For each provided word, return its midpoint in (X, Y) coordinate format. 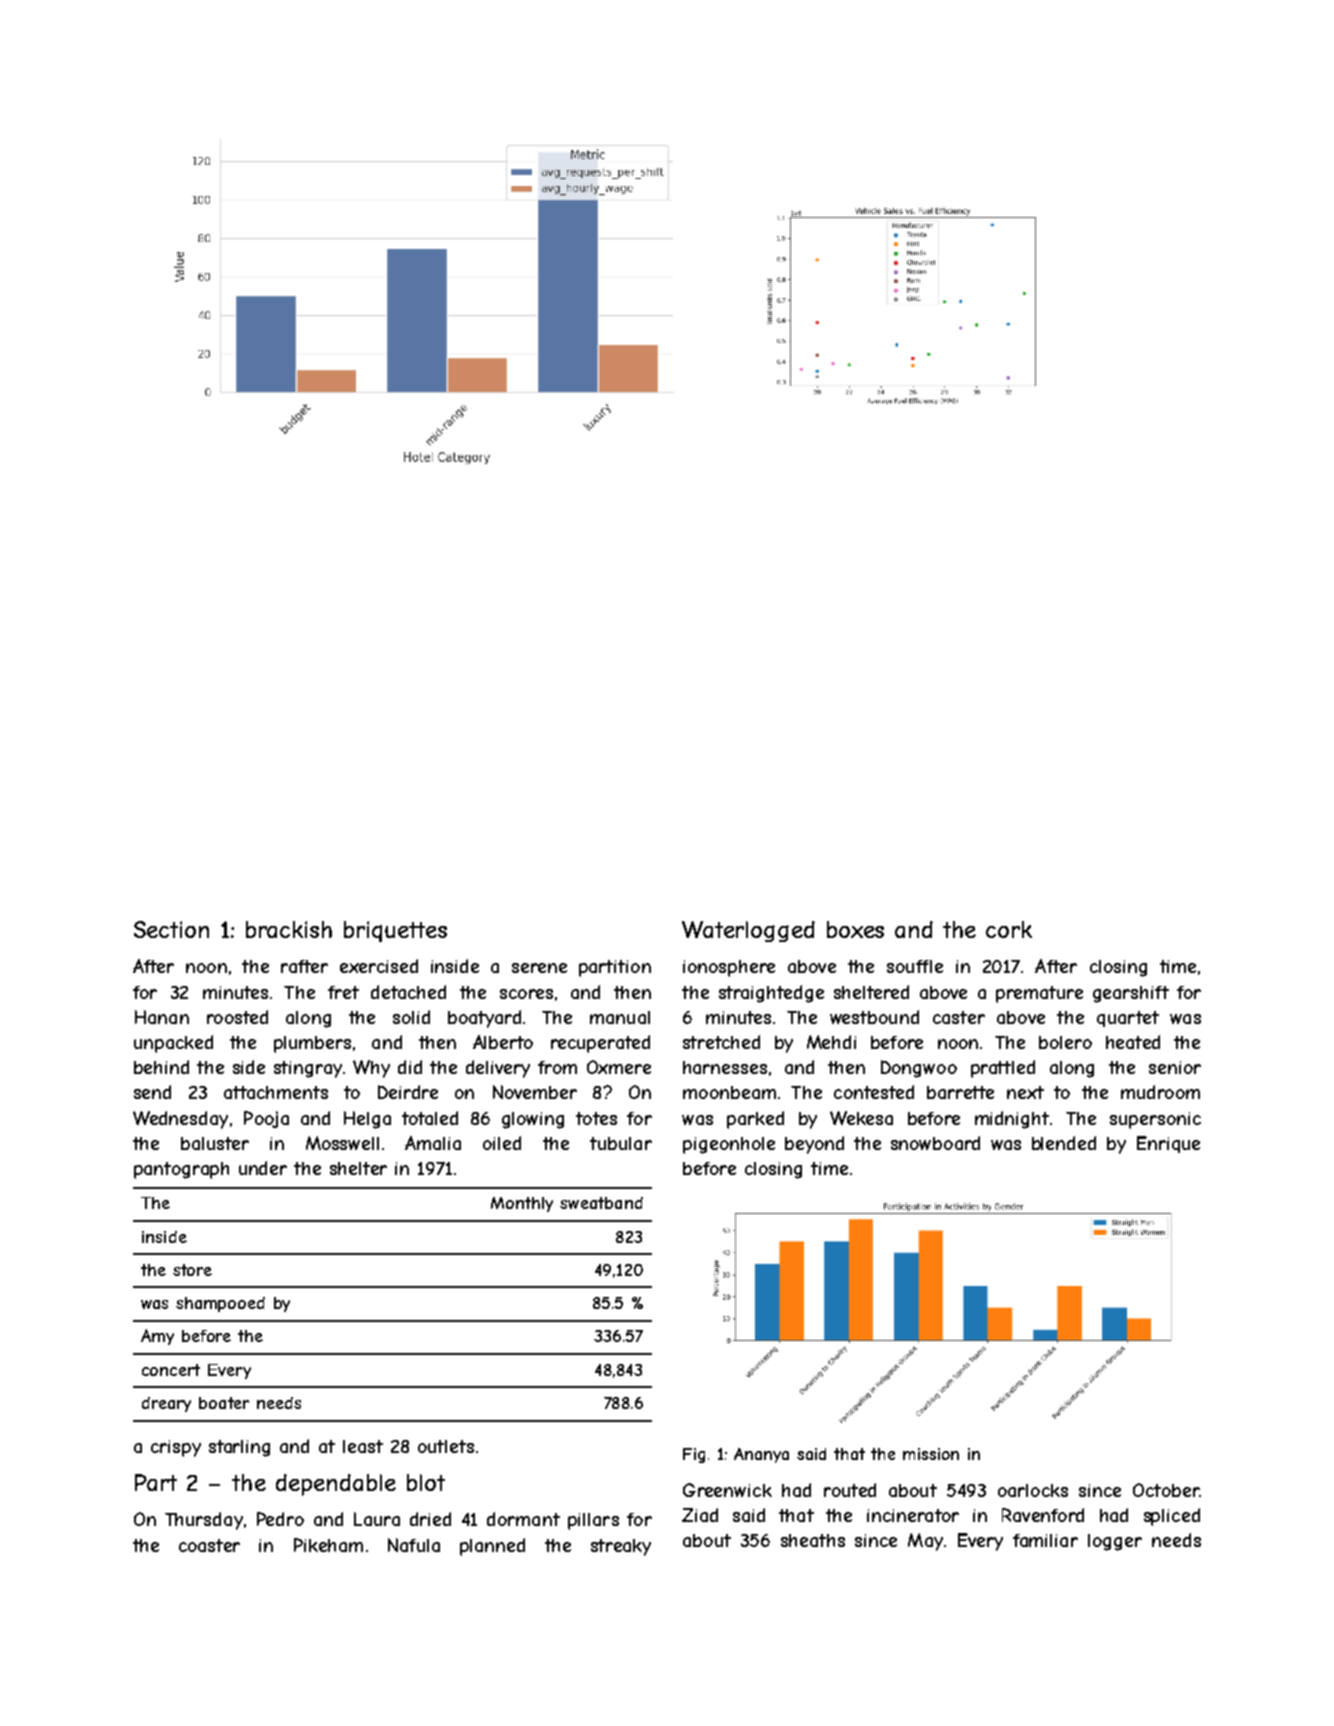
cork (1009, 929)
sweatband (601, 1203)
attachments (276, 1092)
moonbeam (729, 1092)
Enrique (1168, 1144)
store (192, 1270)
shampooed (220, 1304)
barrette (960, 1092)
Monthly (522, 1204)
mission (931, 1454)
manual (620, 1017)
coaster (209, 1545)
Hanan (162, 1017)
